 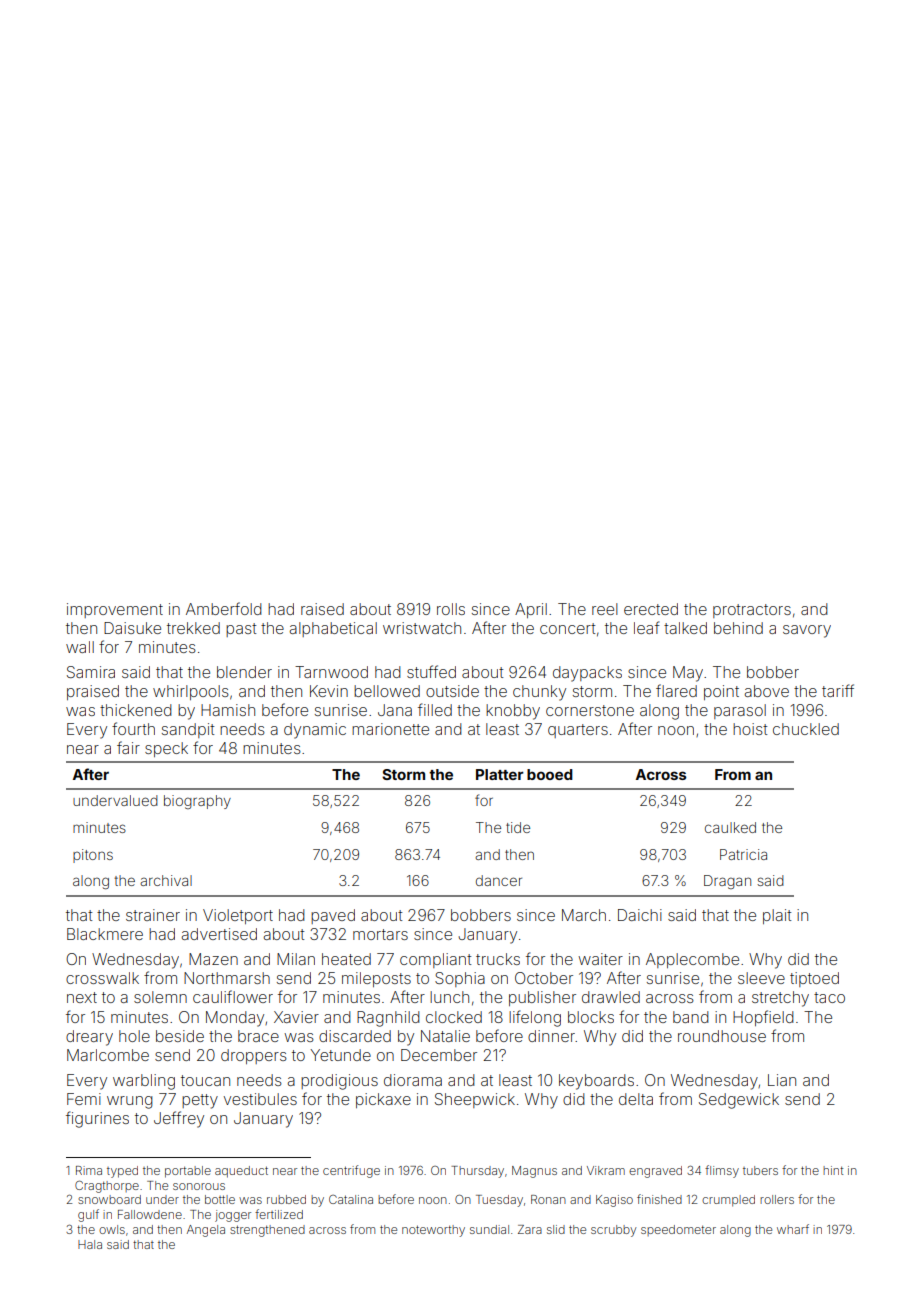 What do you see at coordinates (445, 1036) in the image?
I see `Natalie` at bounding box center [445, 1036].
